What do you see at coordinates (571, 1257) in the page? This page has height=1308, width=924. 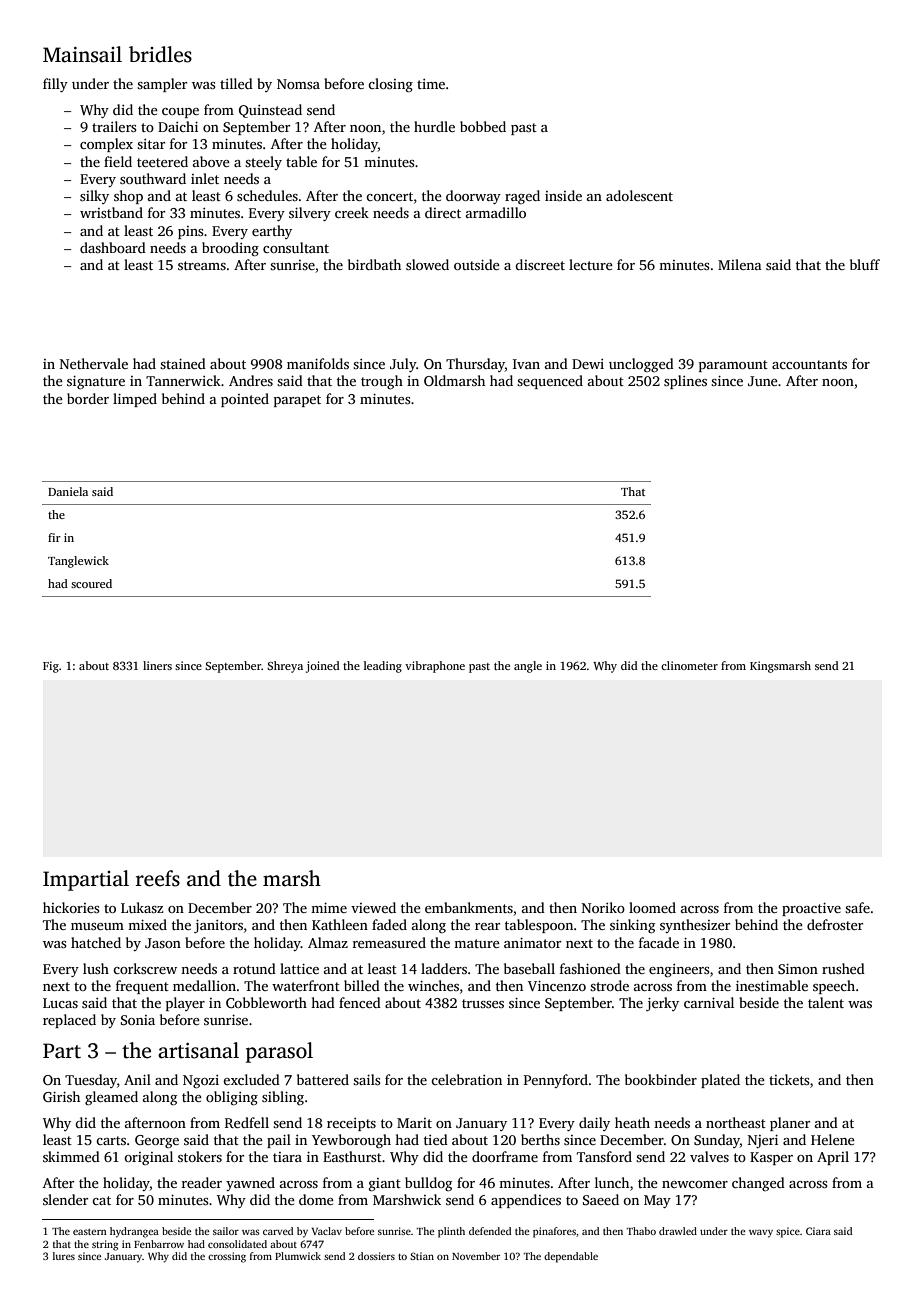 I see `dependable` at bounding box center [571, 1257].
